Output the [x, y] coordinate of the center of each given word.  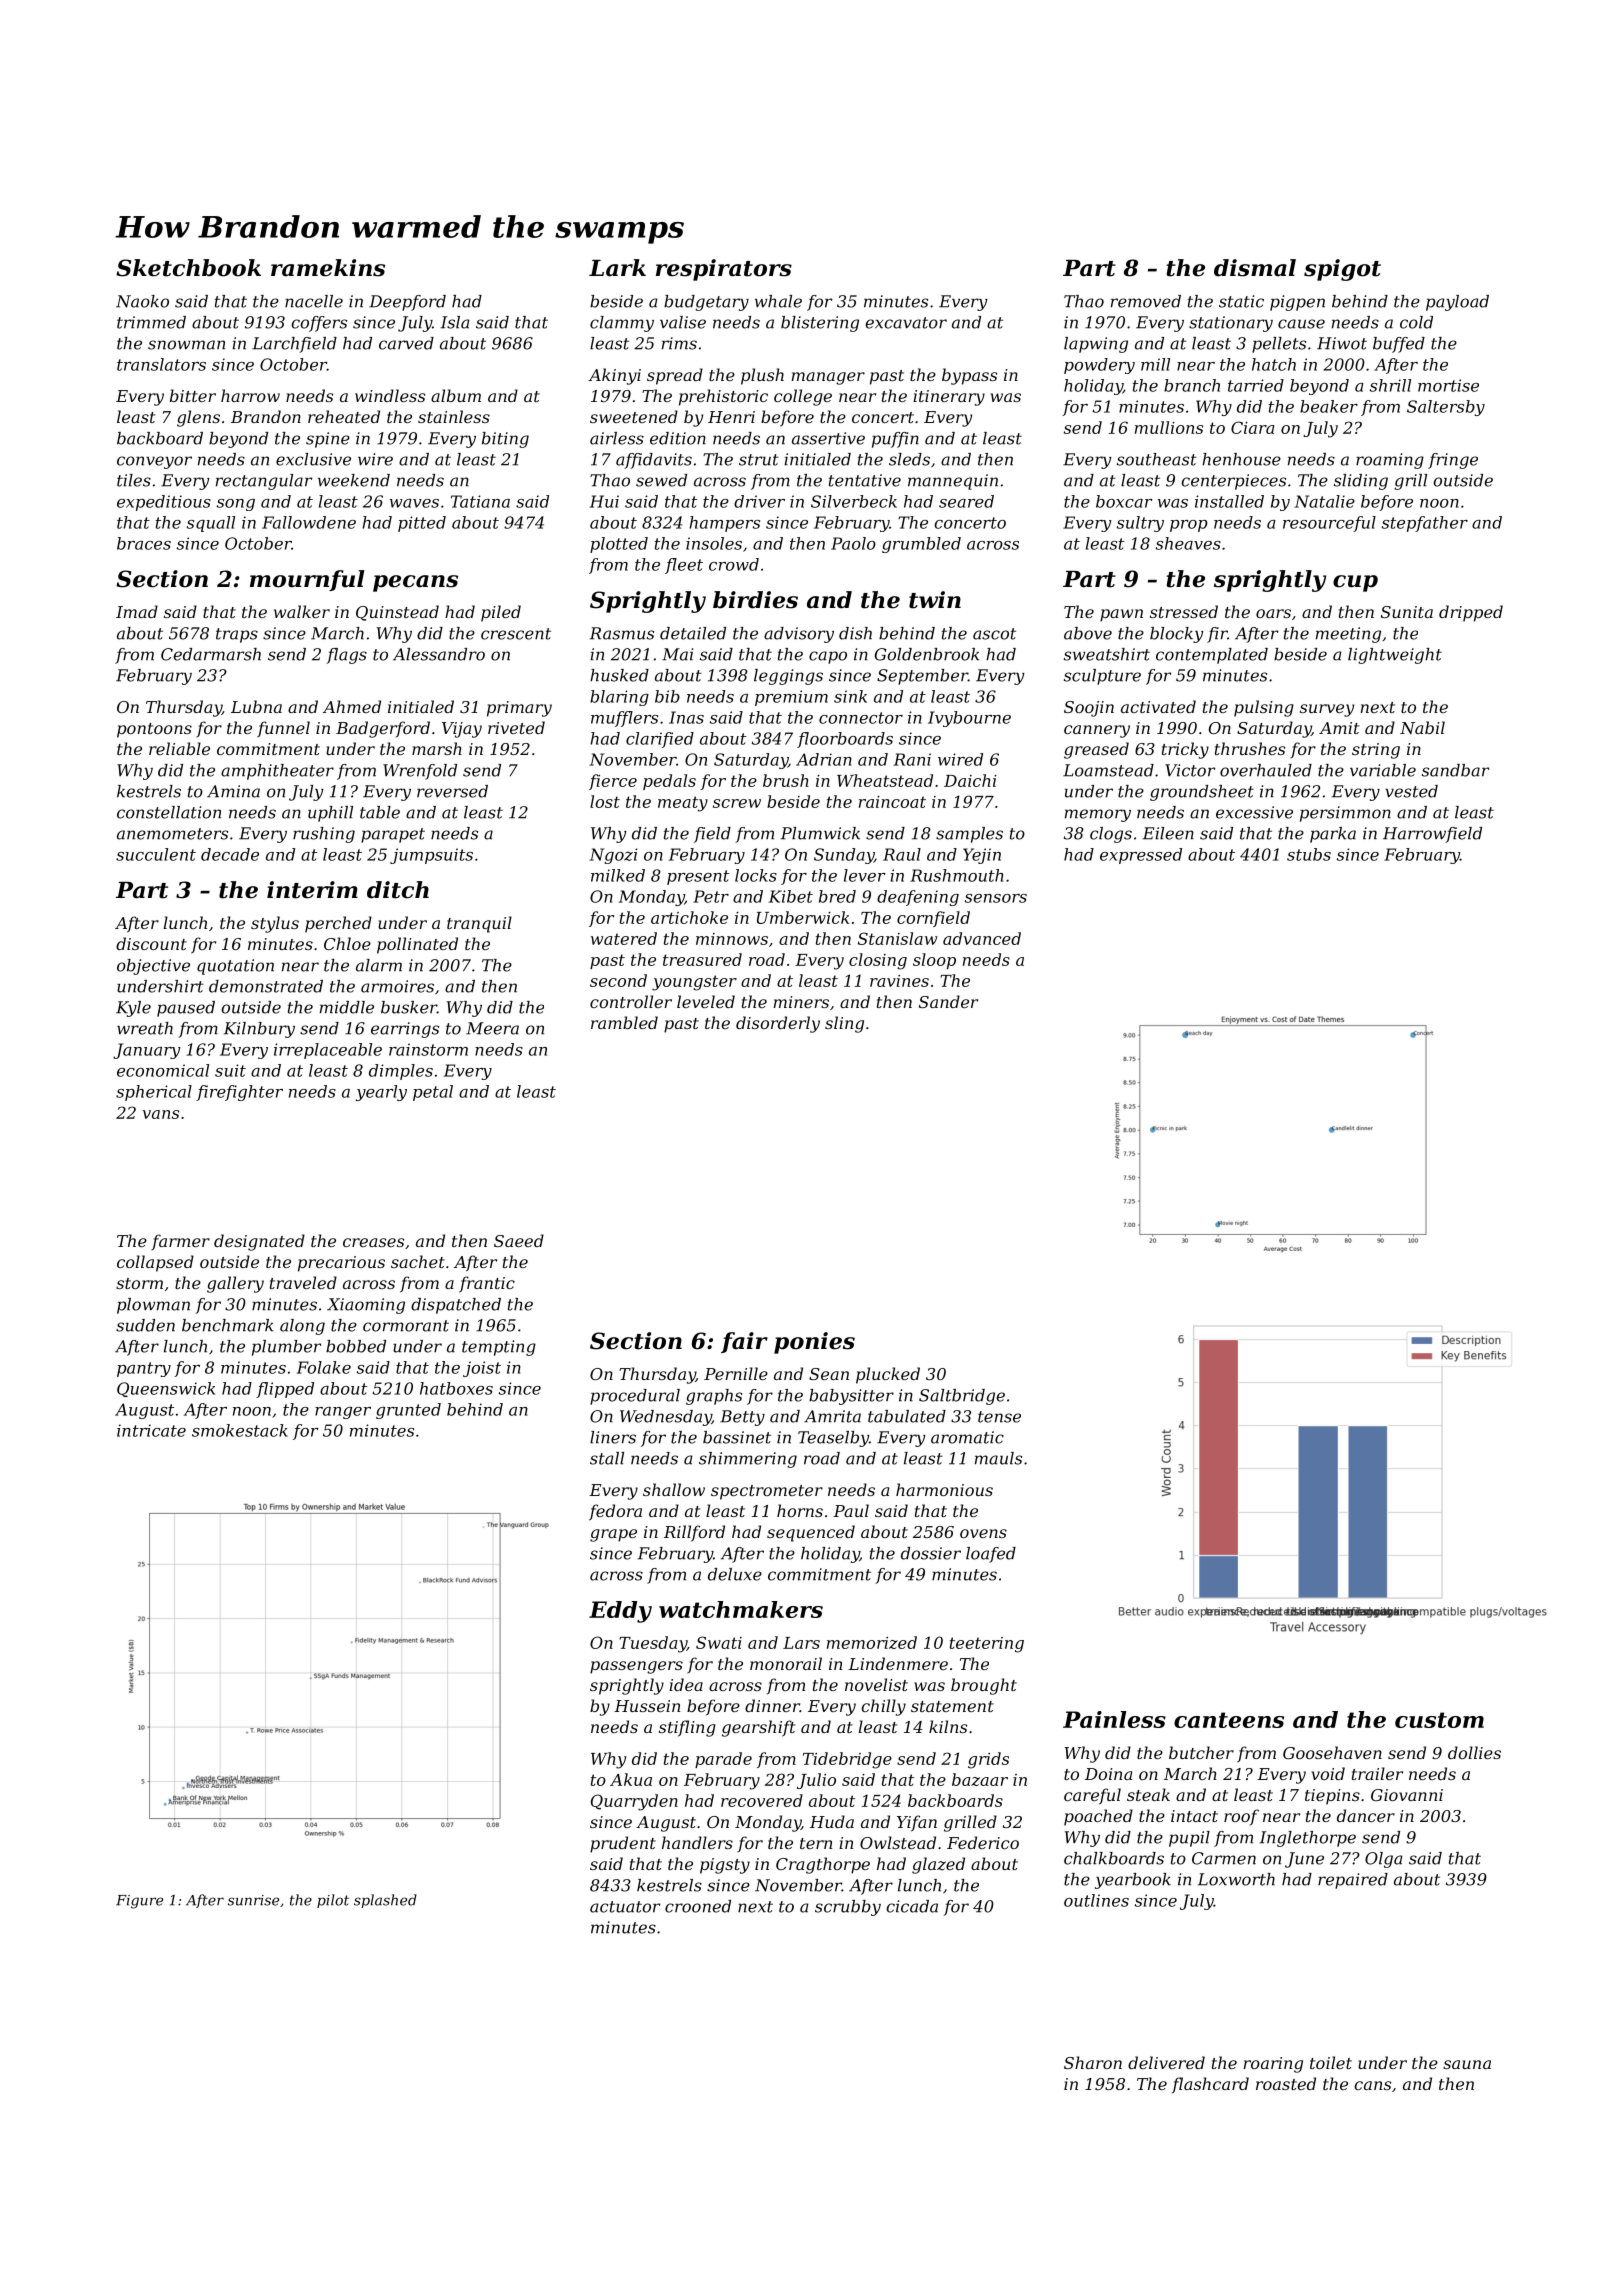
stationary [1231, 324]
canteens [1229, 1720]
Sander [948, 1001]
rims [679, 343]
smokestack [240, 1430]
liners [613, 1437]
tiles [134, 480]
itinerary [949, 398]
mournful [307, 580]
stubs [1309, 854]
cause [1301, 324]
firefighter [239, 1093]
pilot [333, 1901]
